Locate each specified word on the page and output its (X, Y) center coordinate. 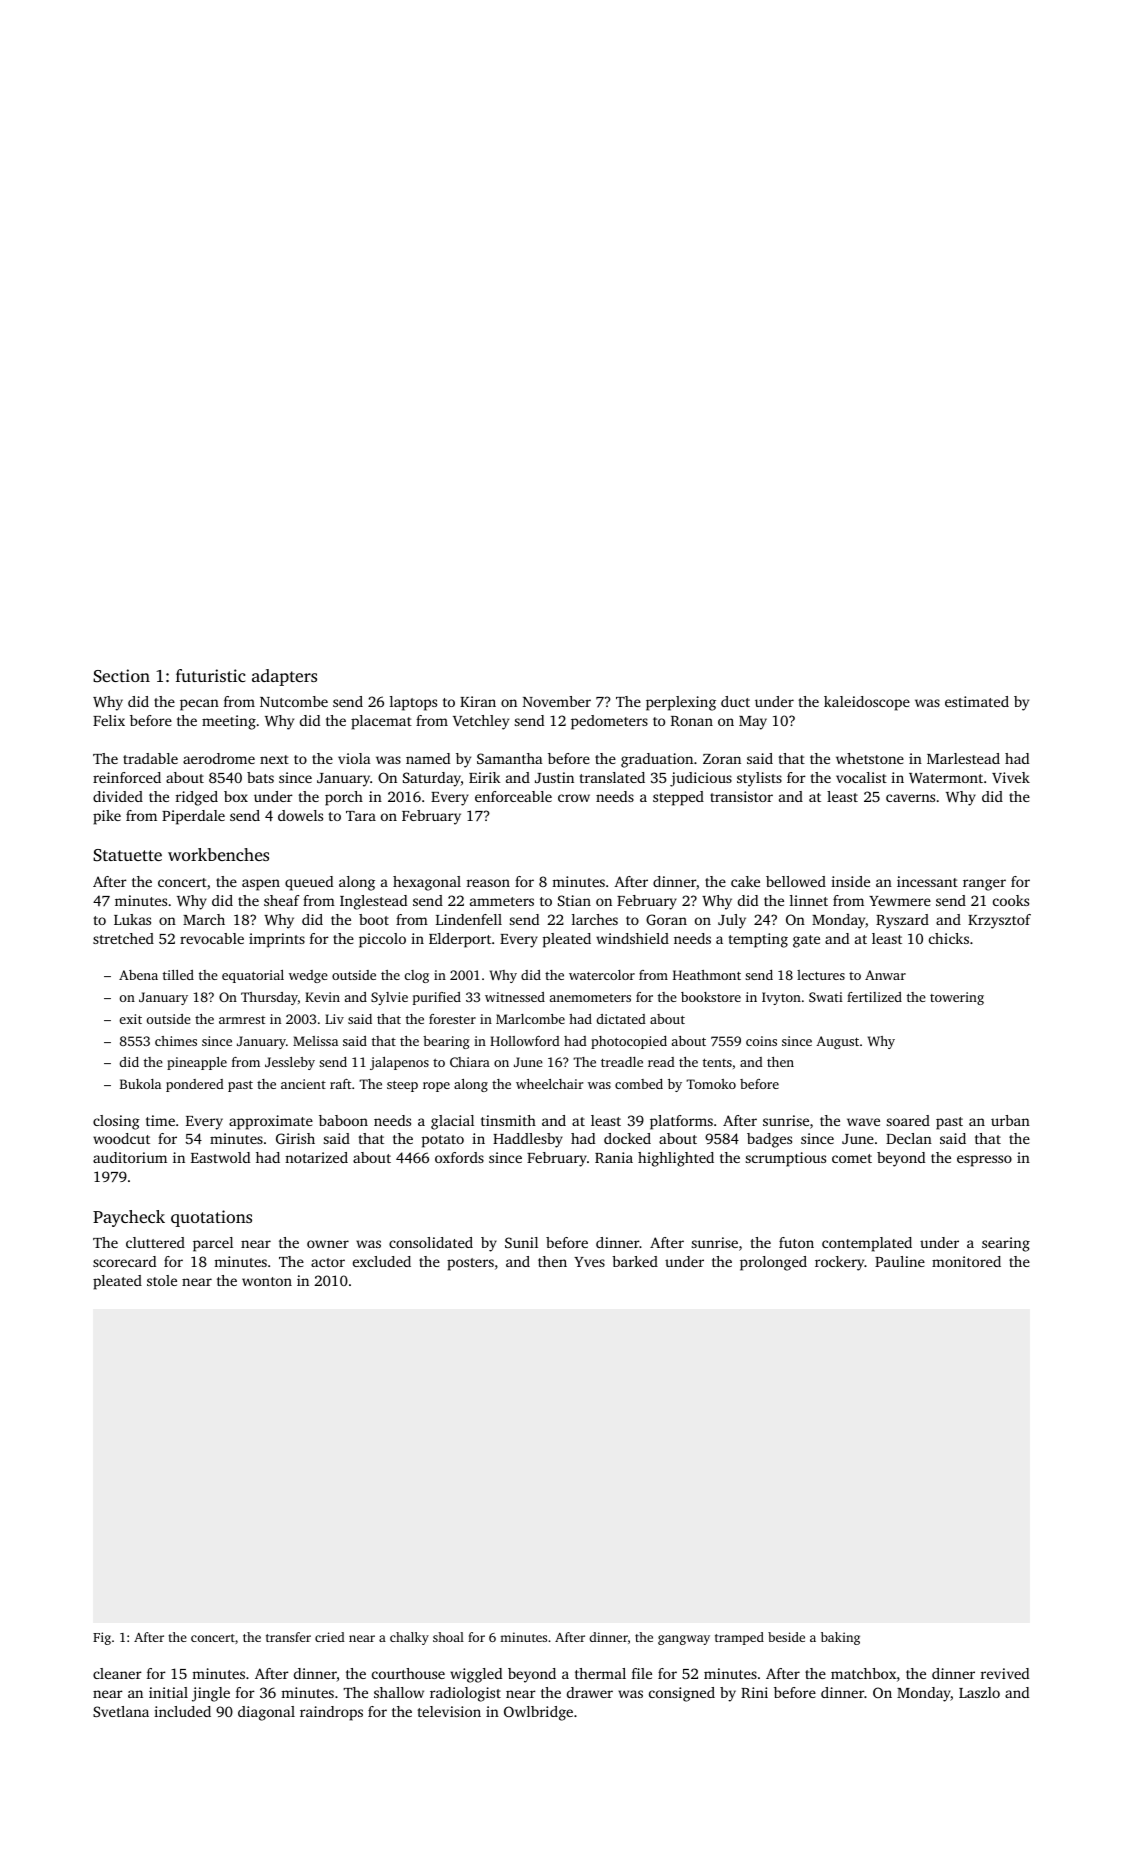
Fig (102, 1638)
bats (260, 777)
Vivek (1011, 777)
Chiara (470, 1062)
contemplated (867, 1244)
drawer (590, 1692)
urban (1010, 1120)
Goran (666, 919)
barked (635, 1261)
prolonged (773, 1263)
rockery (840, 1263)
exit (131, 1019)
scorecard (124, 1261)
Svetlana (121, 1711)
